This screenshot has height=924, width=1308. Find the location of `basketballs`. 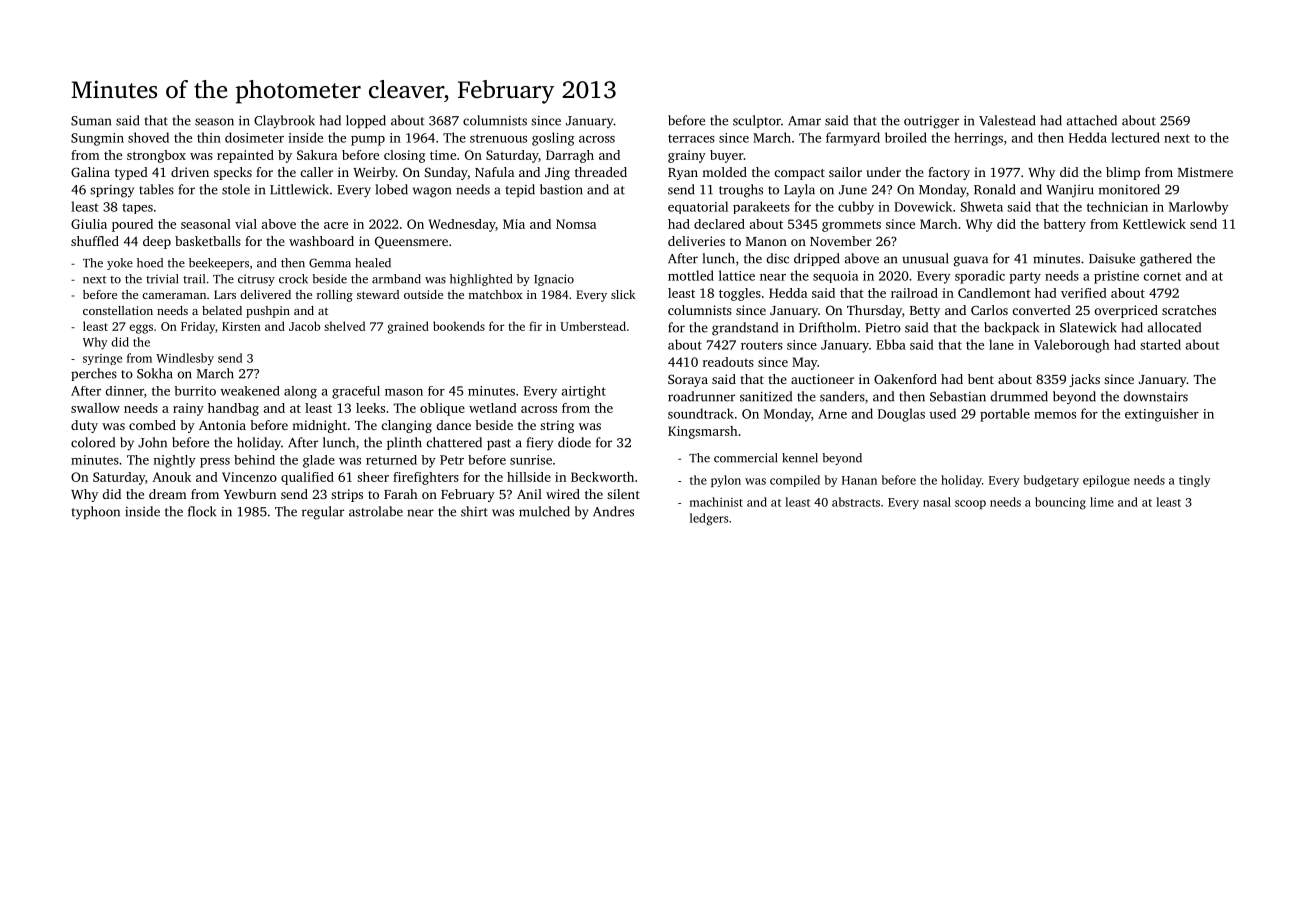

basketballs is located at coordinates (208, 241).
